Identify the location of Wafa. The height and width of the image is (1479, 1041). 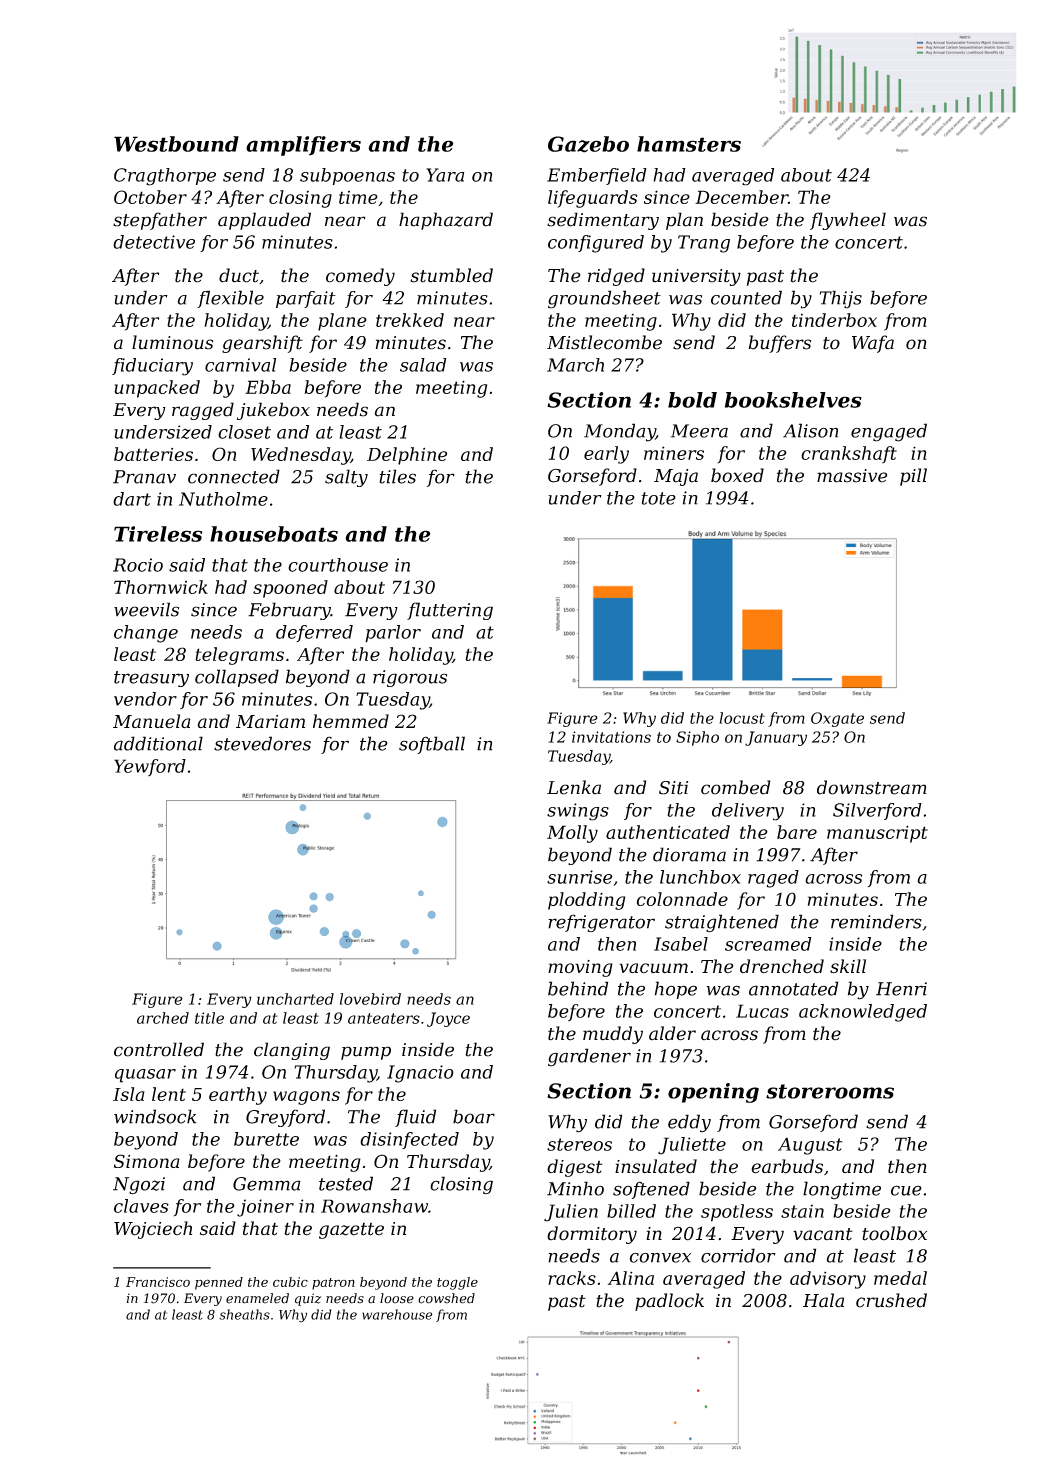
(873, 344).
